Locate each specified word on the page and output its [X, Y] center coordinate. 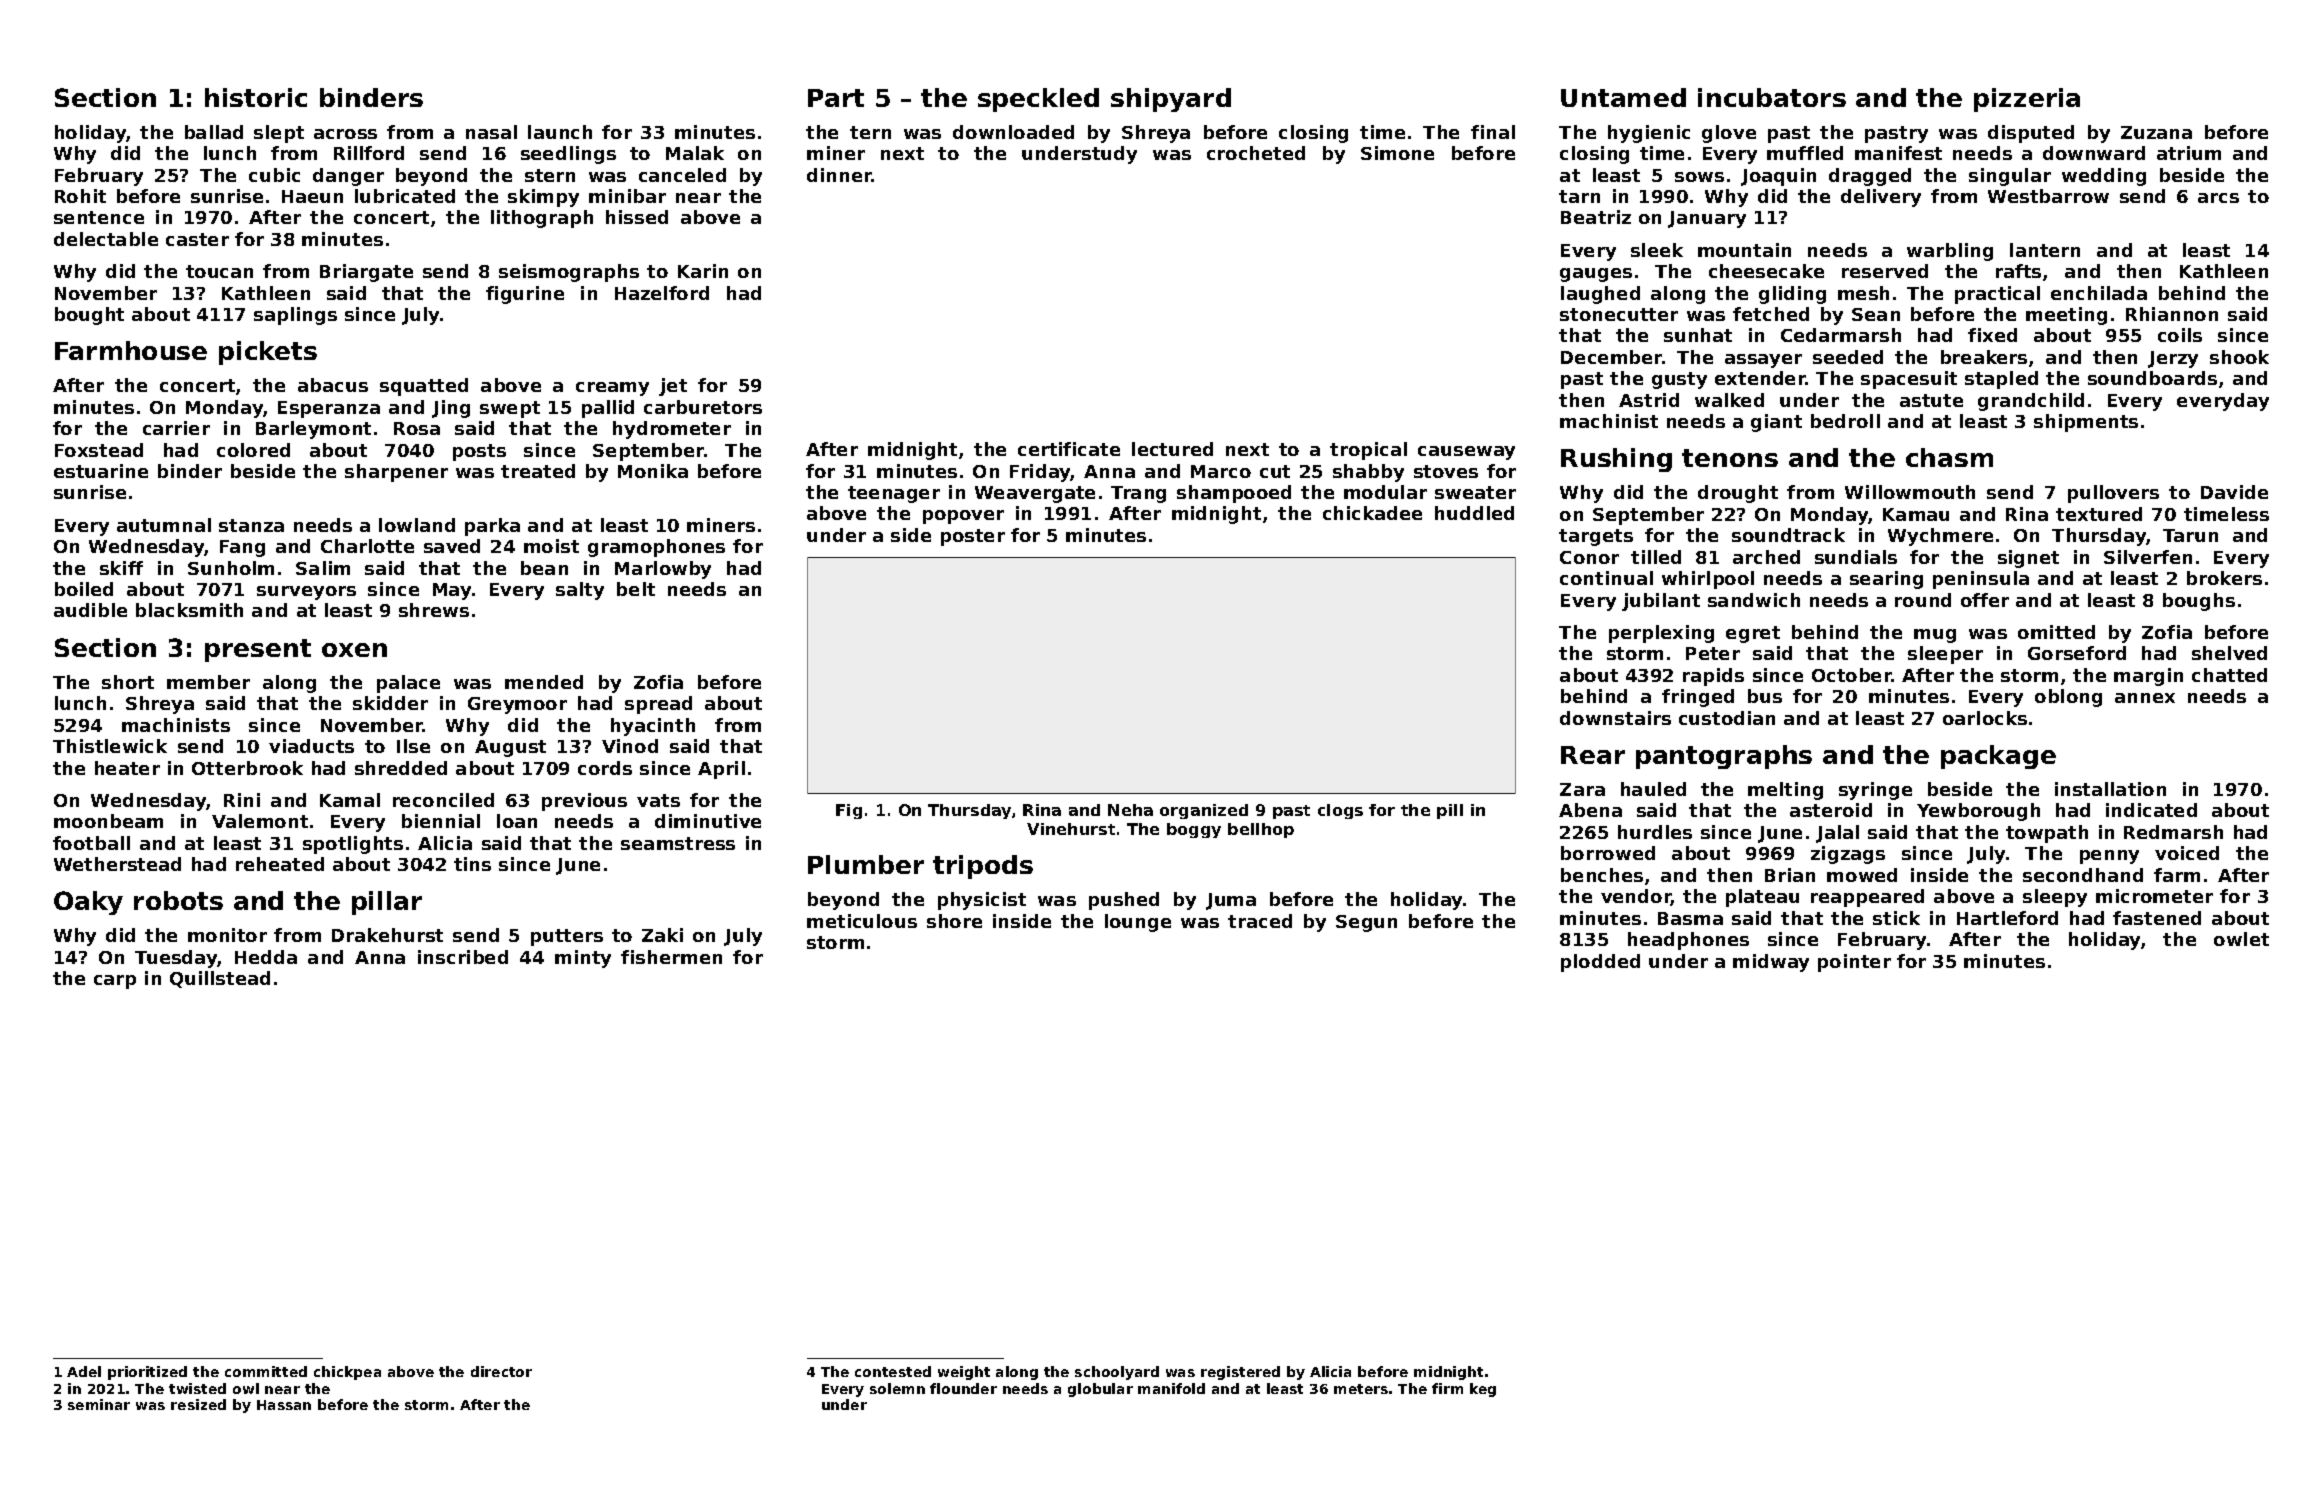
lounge [1138, 923]
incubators [1772, 97]
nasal [491, 132]
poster [973, 537]
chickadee [1372, 513]
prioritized [147, 1373]
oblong [2068, 698]
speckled [1038, 100]
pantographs [1724, 757]
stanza [251, 525]
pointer [1854, 963]
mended [544, 682]
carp [115, 982]
